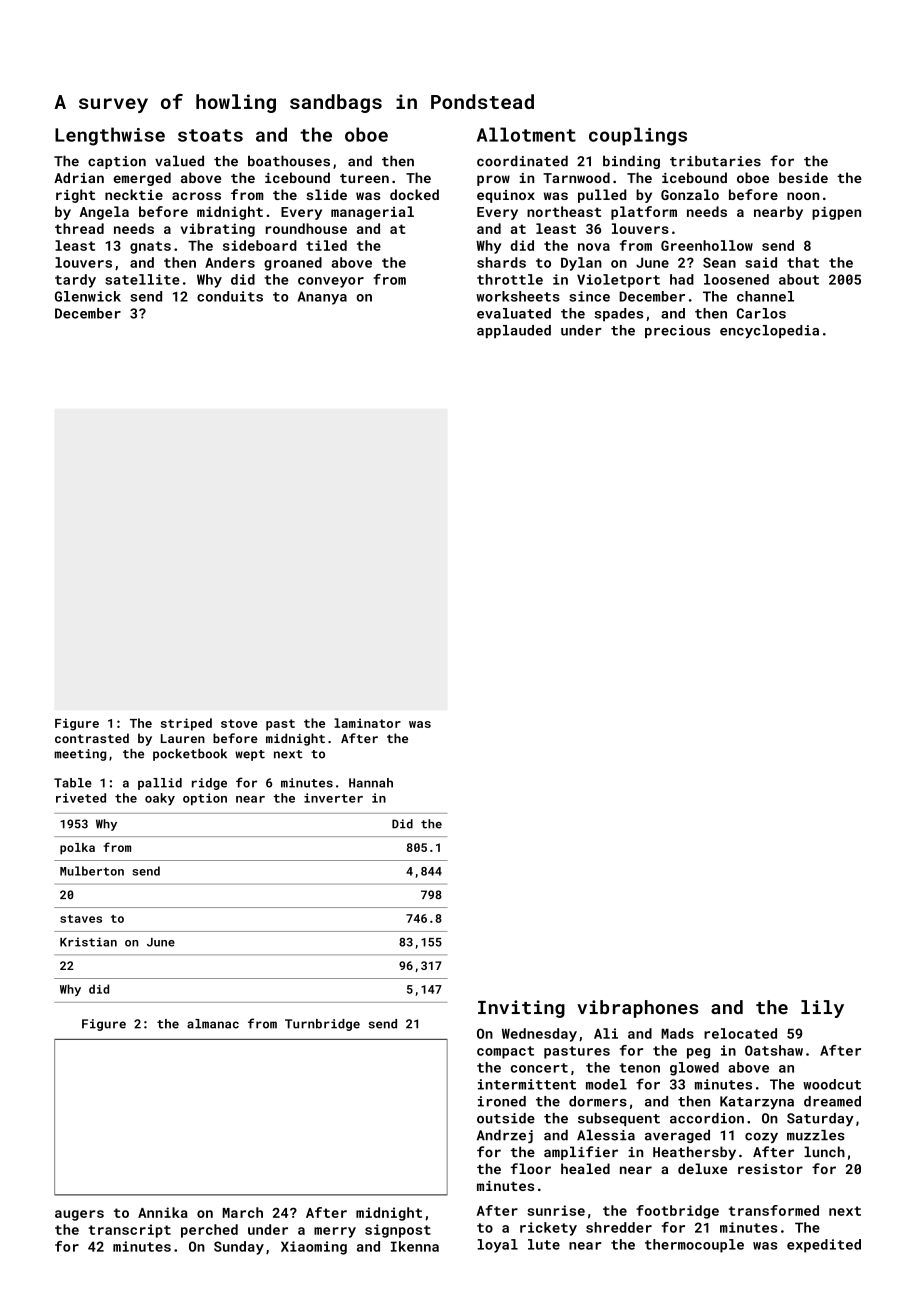 The width and height of the page is (924, 1308). Describe the element at coordinates (803, 177) in the page. I see `beside` at that location.
